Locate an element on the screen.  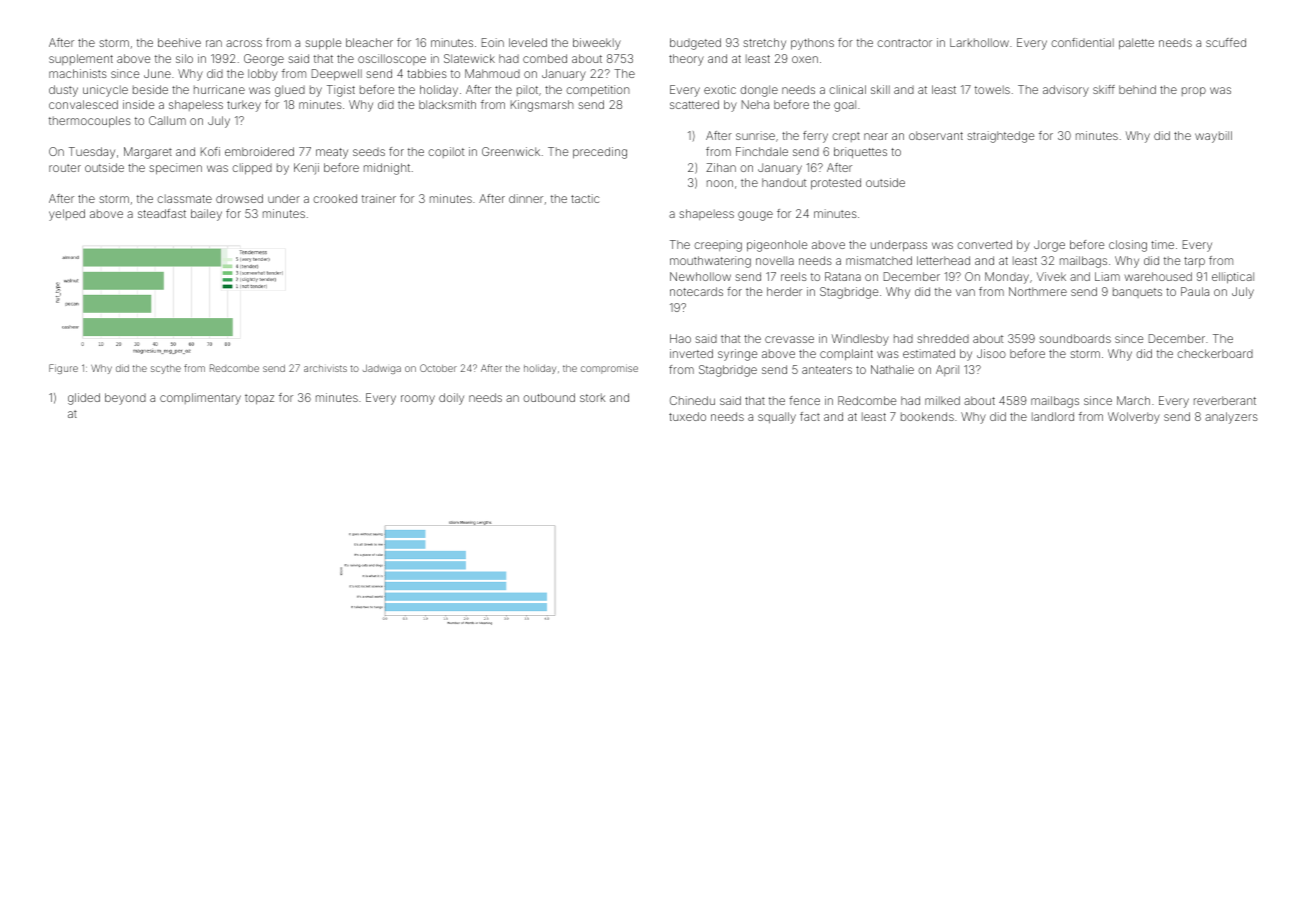
Paula is located at coordinates (1195, 291).
